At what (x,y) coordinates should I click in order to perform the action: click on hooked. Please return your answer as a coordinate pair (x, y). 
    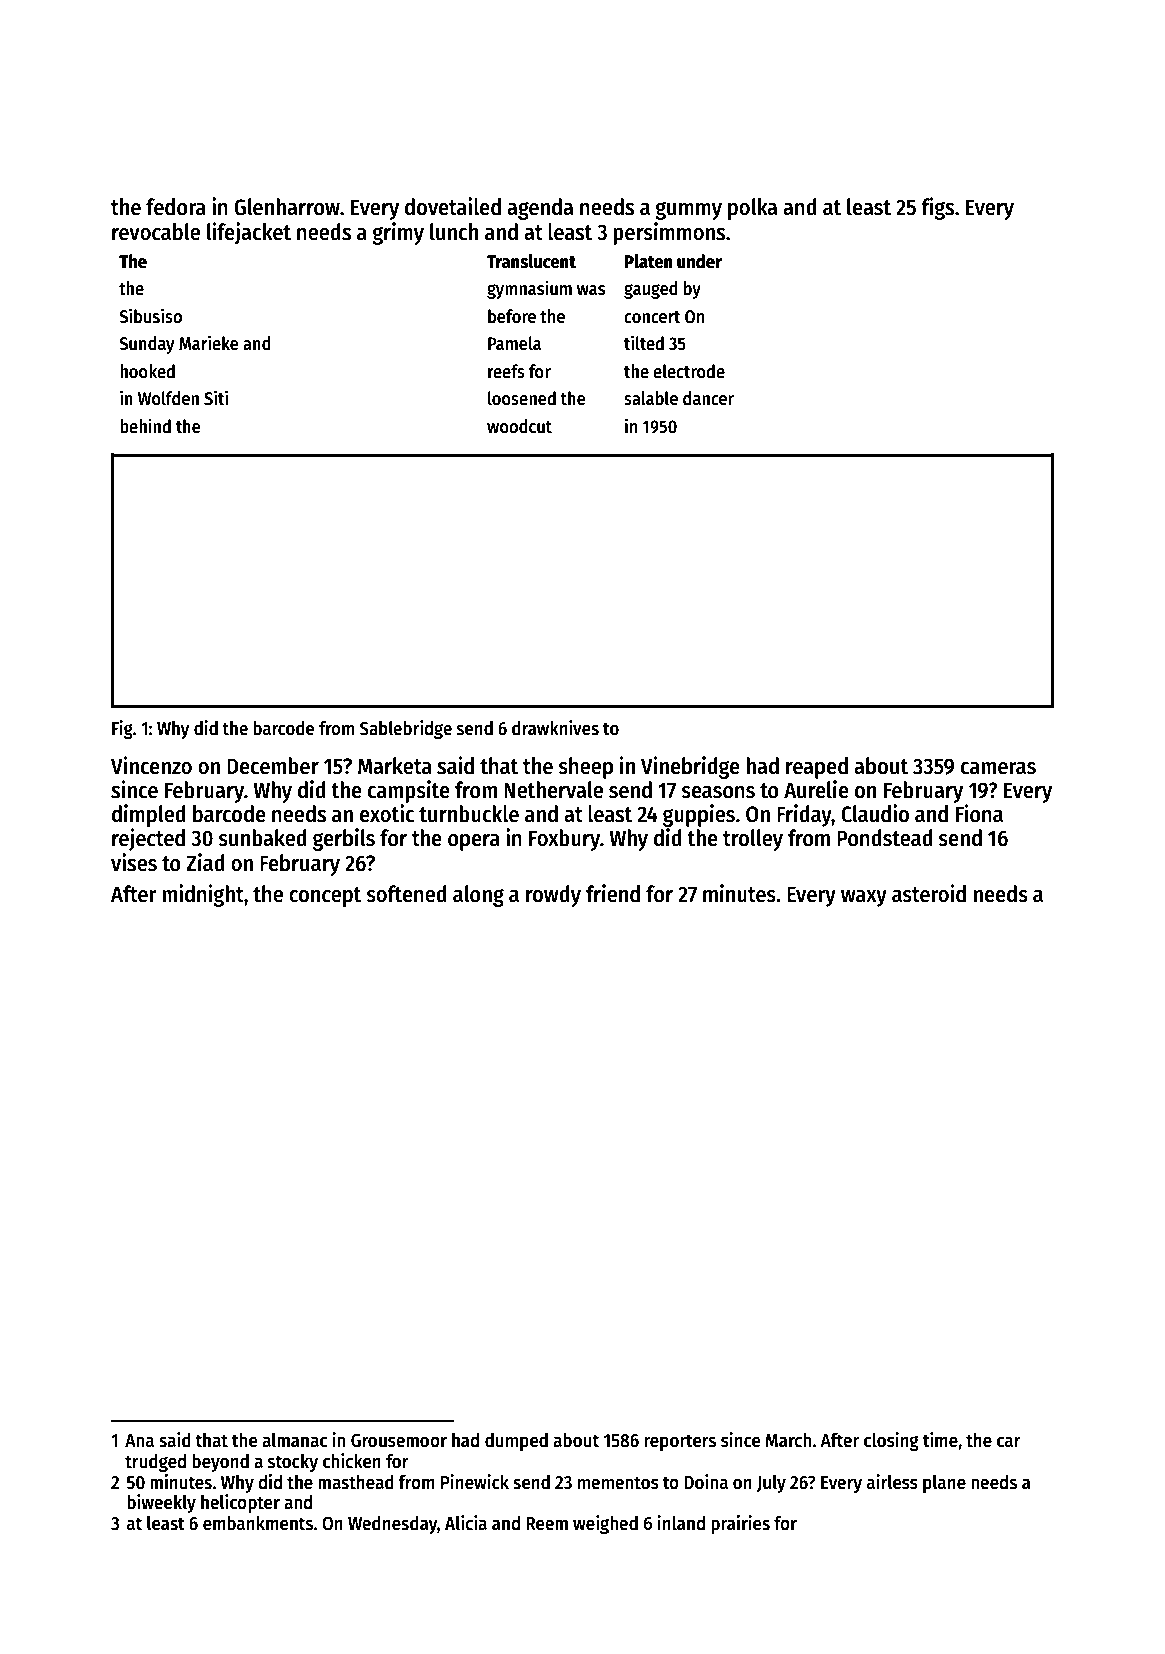
    Looking at the image, I should click on (147, 371).
